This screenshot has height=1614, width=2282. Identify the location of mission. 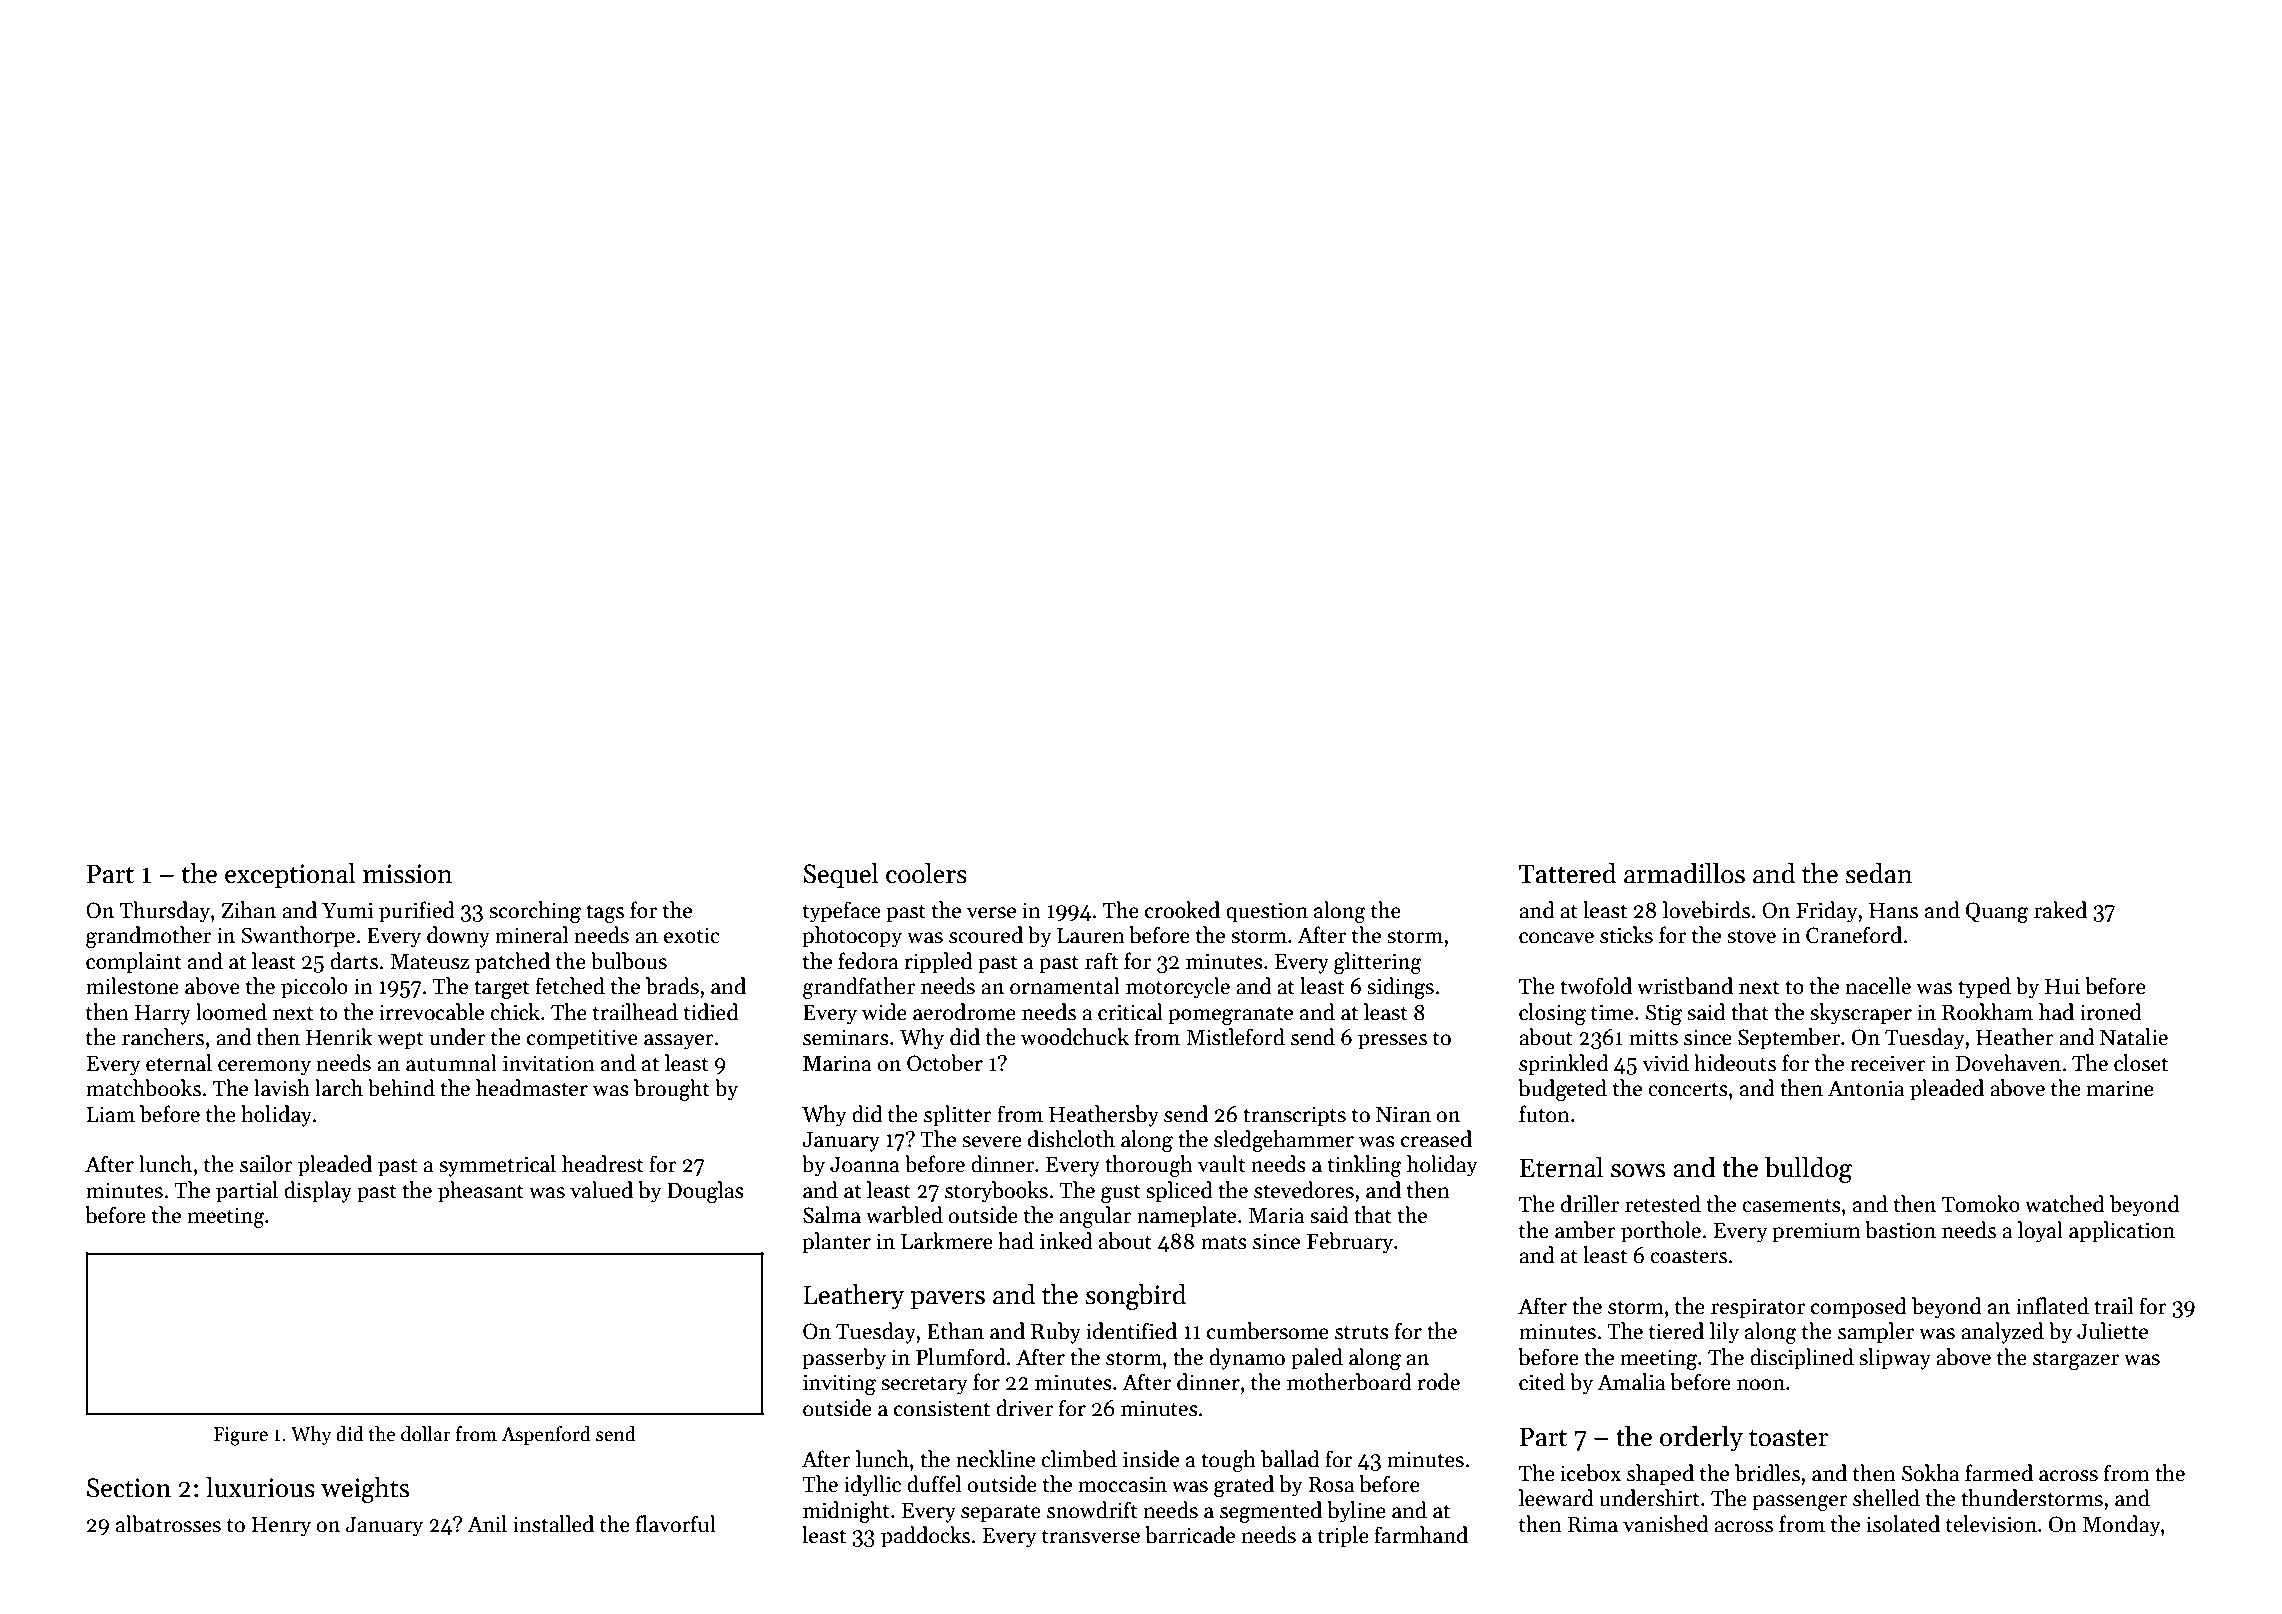
(407, 874).
